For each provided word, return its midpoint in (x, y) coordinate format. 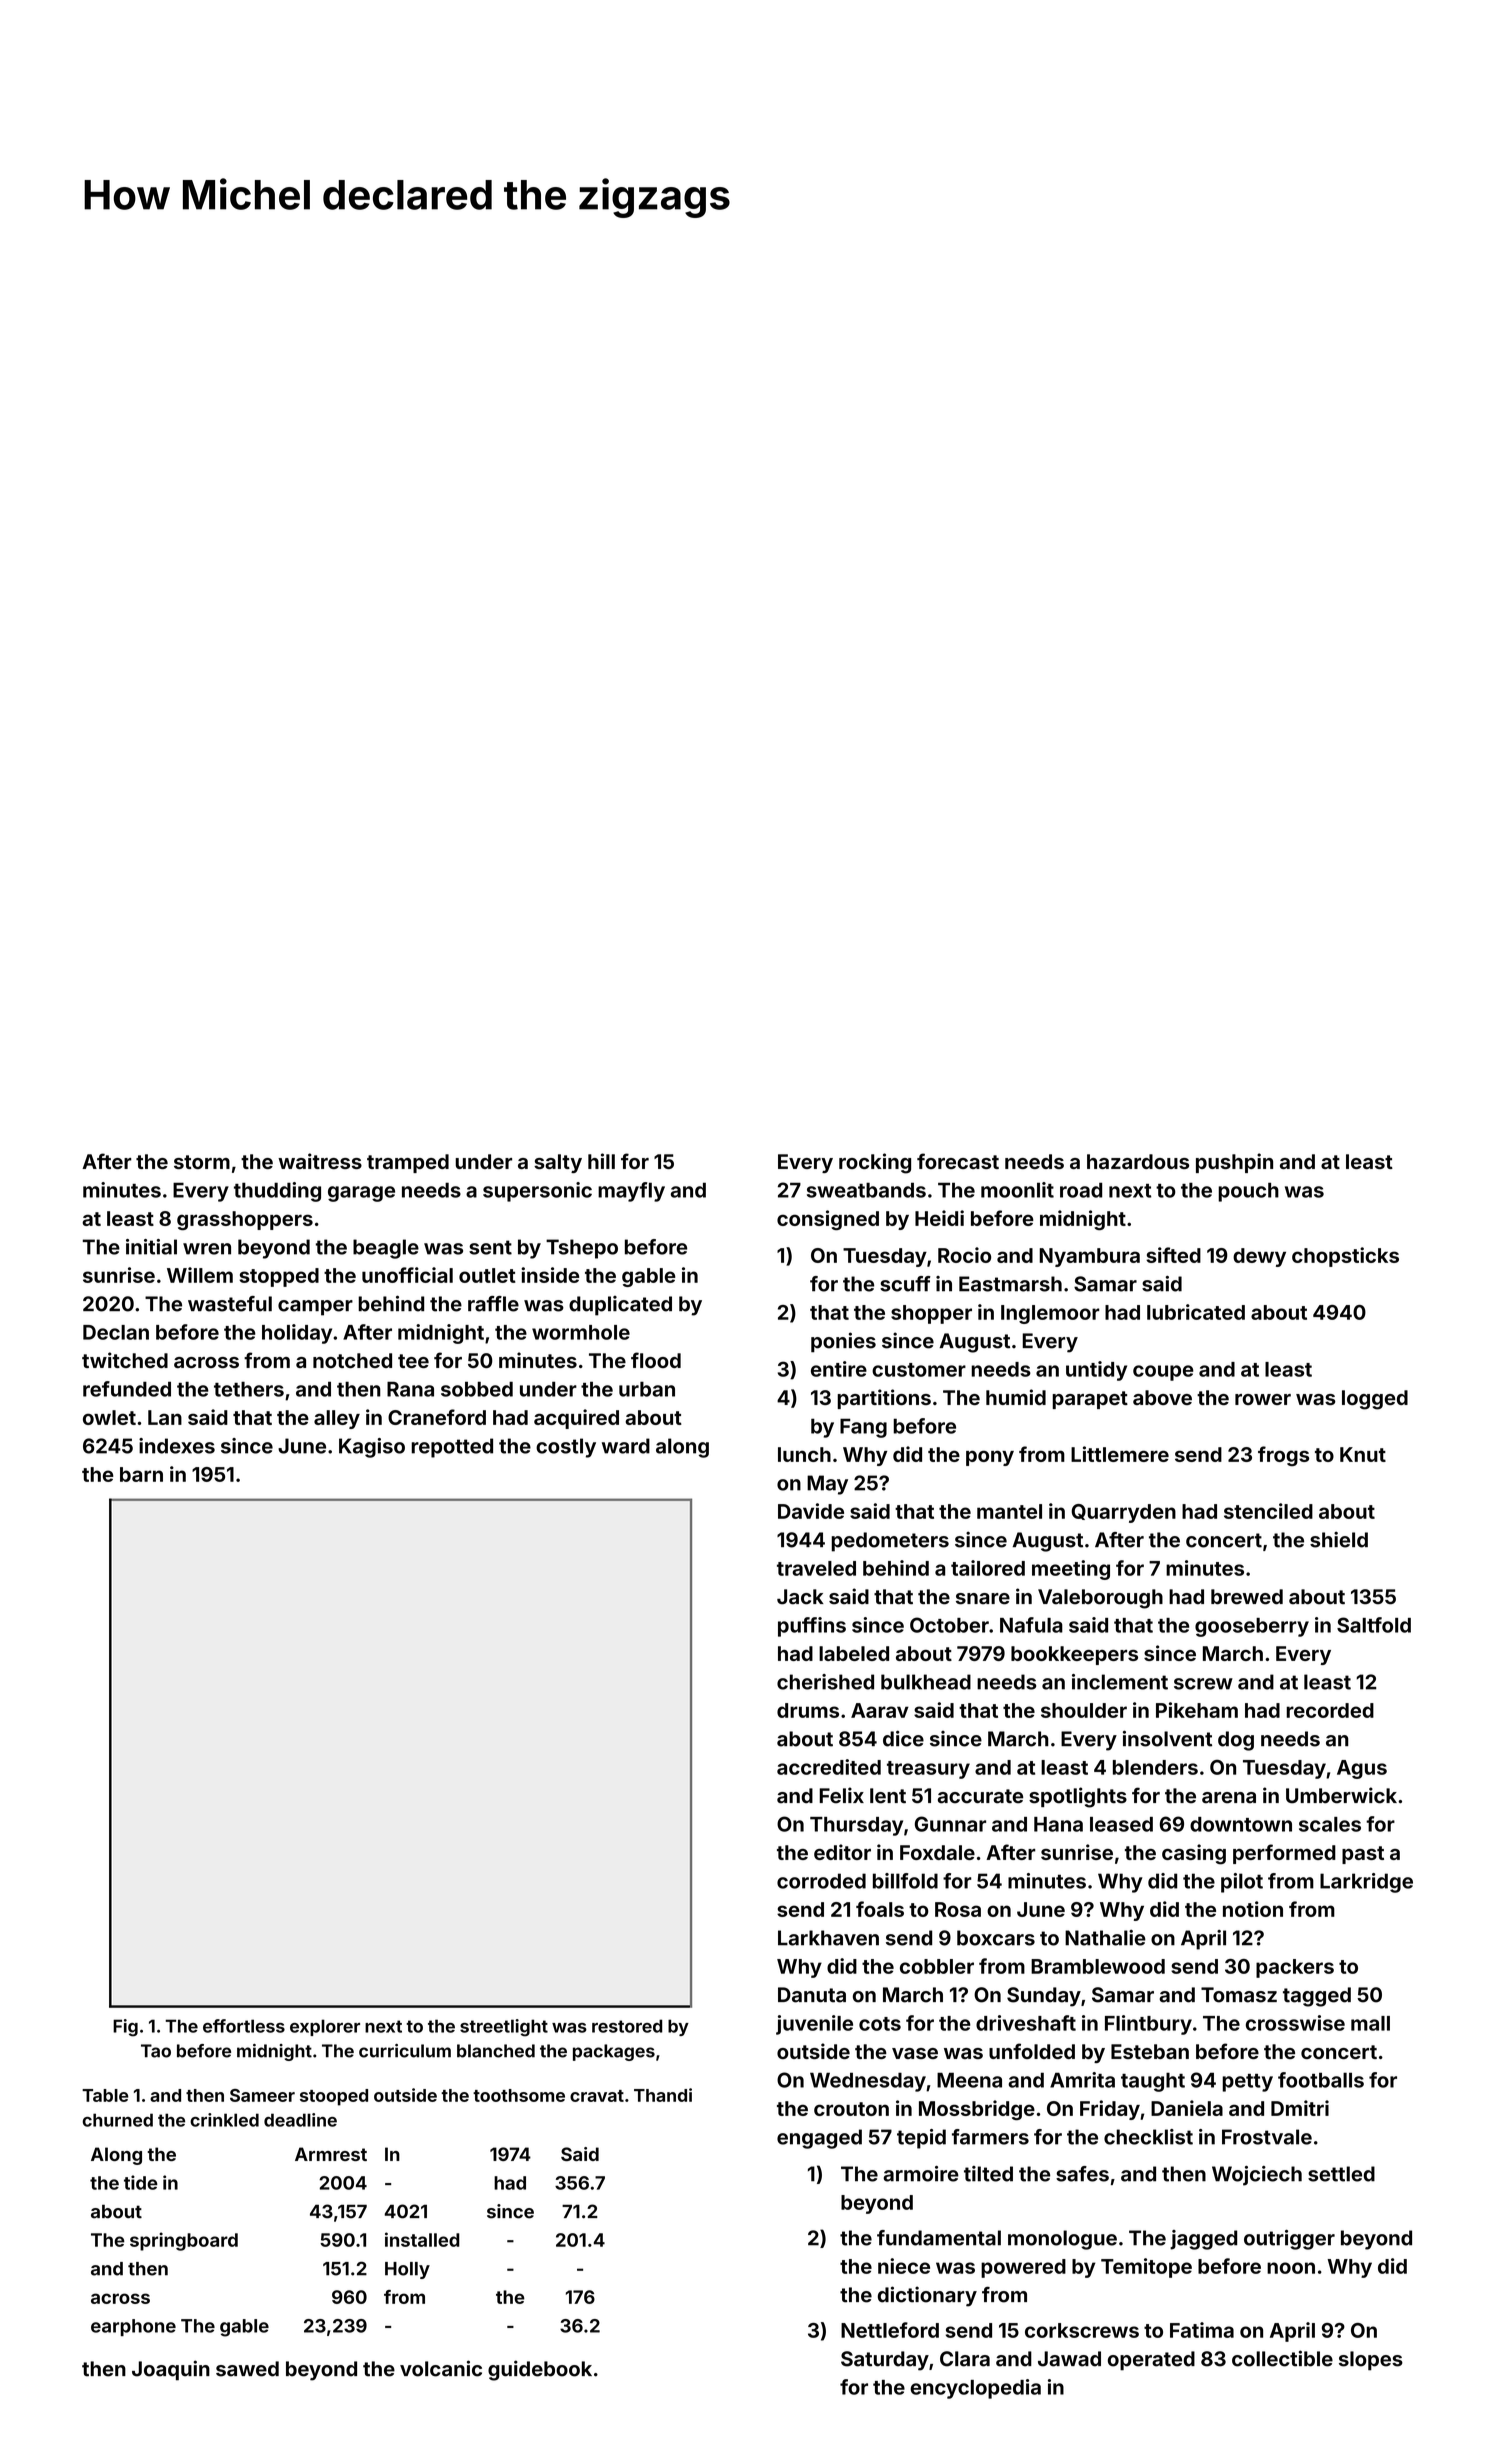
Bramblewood (1098, 1966)
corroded (821, 1881)
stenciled (1268, 1511)
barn (141, 1474)
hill (601, 1161)
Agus (1362, 1769)
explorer (325, 2027)
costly (566, 1448)
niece (904, 2266)
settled (1341, 2174)
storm (202, 1162)
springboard (184, 2241)
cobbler (937, 1966)
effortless (244, 2026)
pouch (1248, 1192)
